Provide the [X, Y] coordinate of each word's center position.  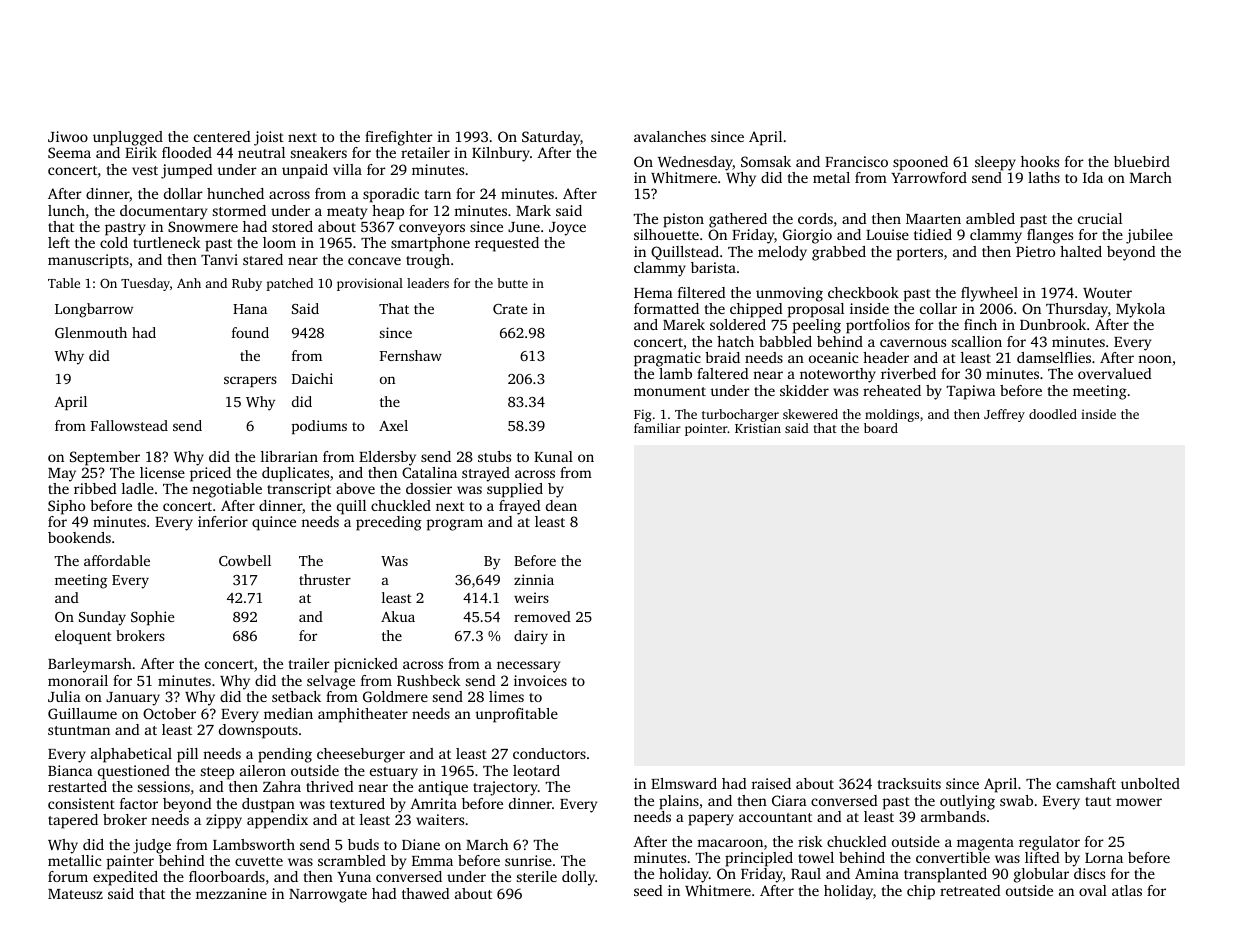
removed [542, 616]
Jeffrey [1004, 415]
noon [1155, 359]
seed [648, 890]
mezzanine [231, 893]
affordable [117, 560]
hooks [1040, 161]
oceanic [833, 357]
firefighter [399, 138]
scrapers [250, 381]
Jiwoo [68, 136]
